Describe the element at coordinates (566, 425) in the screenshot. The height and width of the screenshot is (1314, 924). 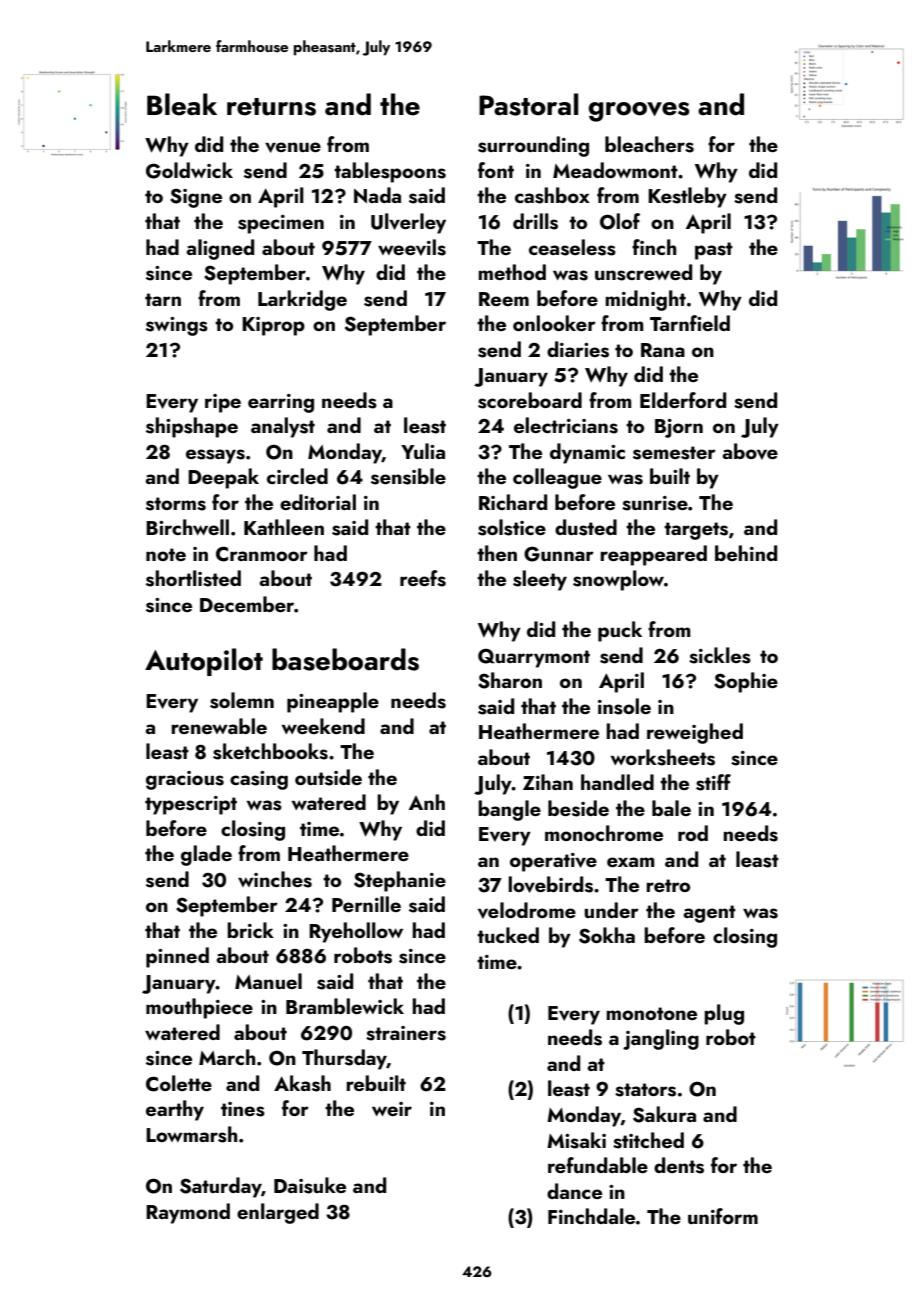
I see `electricians` at that location.
